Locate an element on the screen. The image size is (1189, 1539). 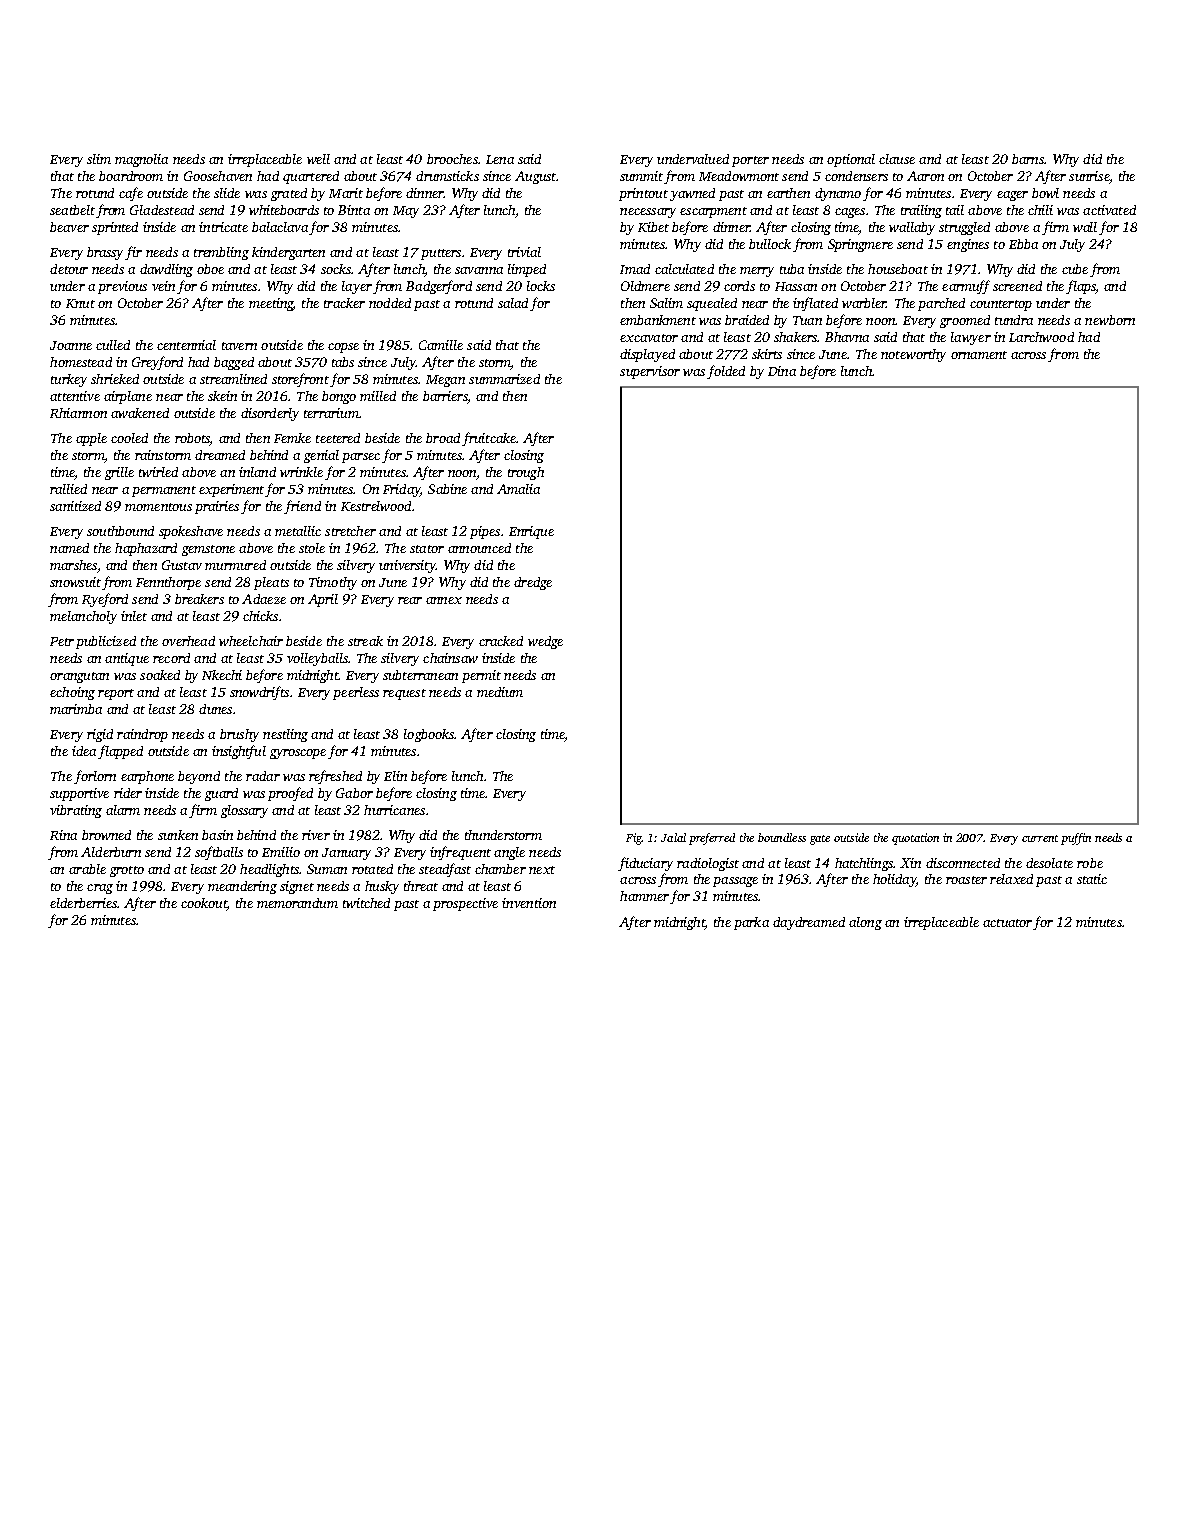
medium is located at coordinates (500, 692).
